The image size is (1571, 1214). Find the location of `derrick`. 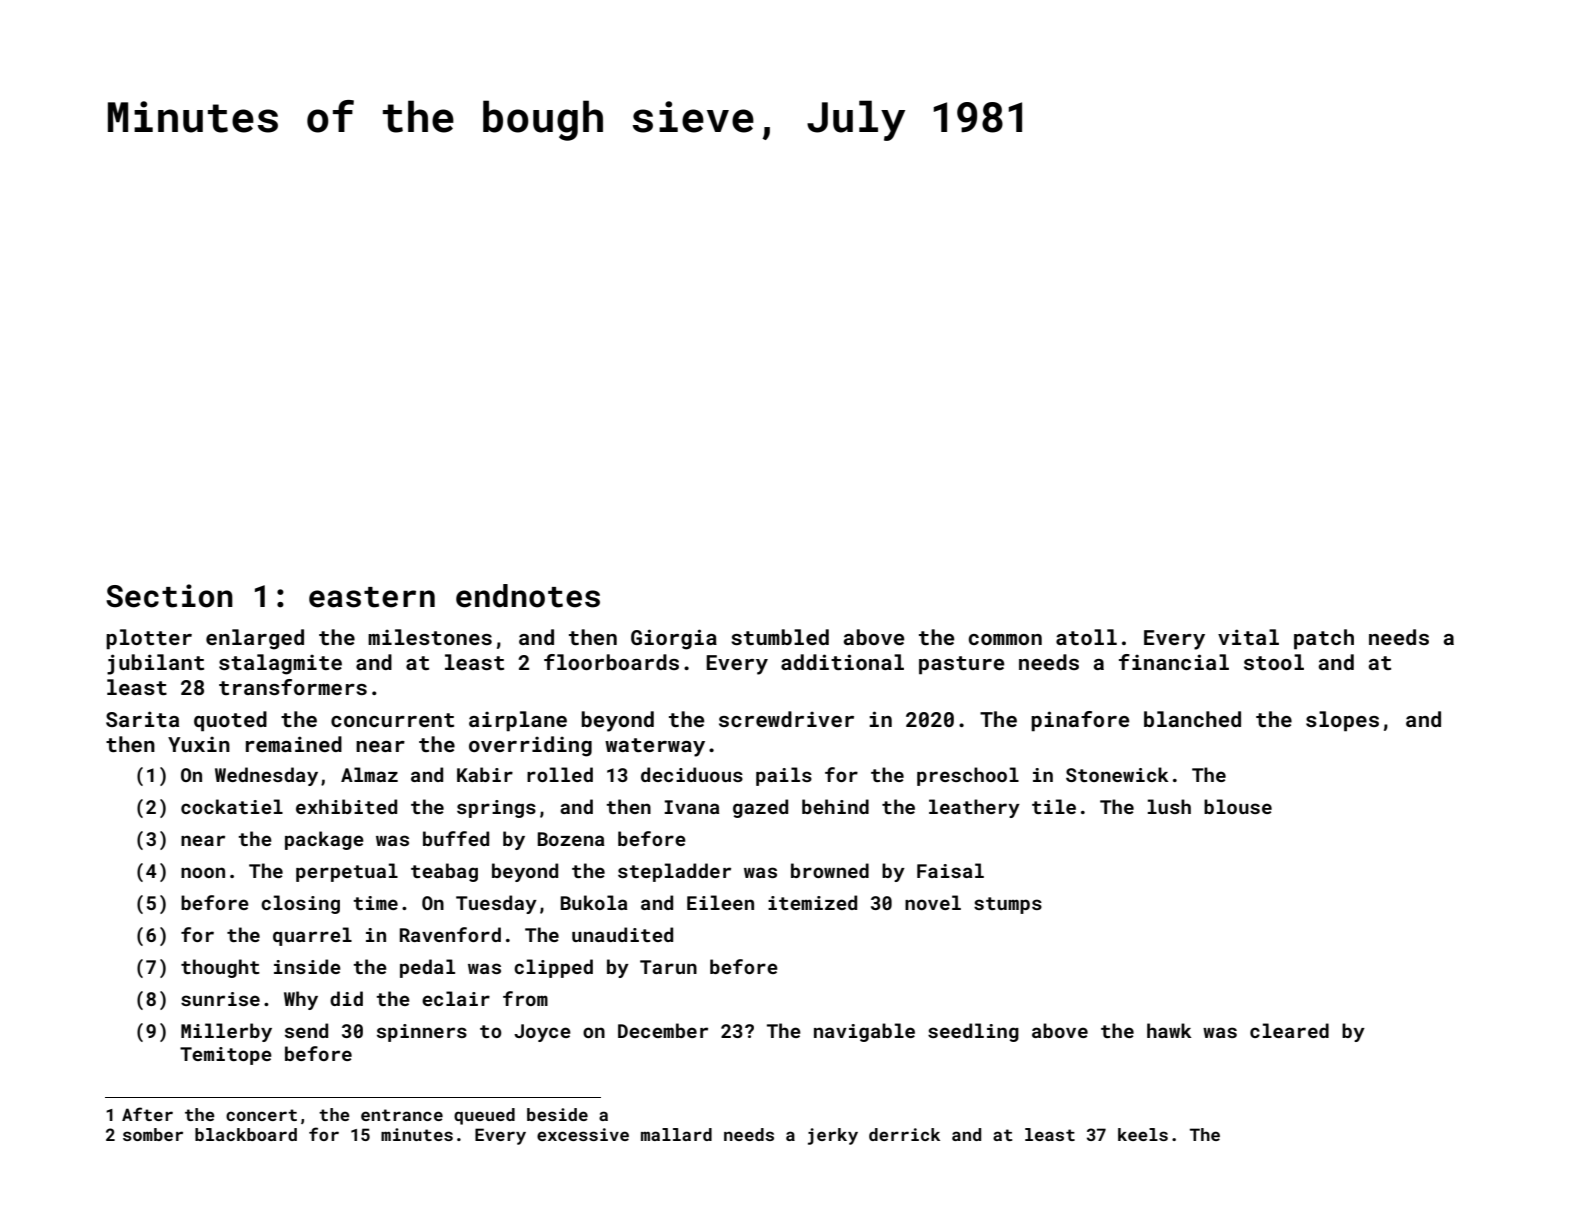

derrick is located at coordinates (904, 1134).
